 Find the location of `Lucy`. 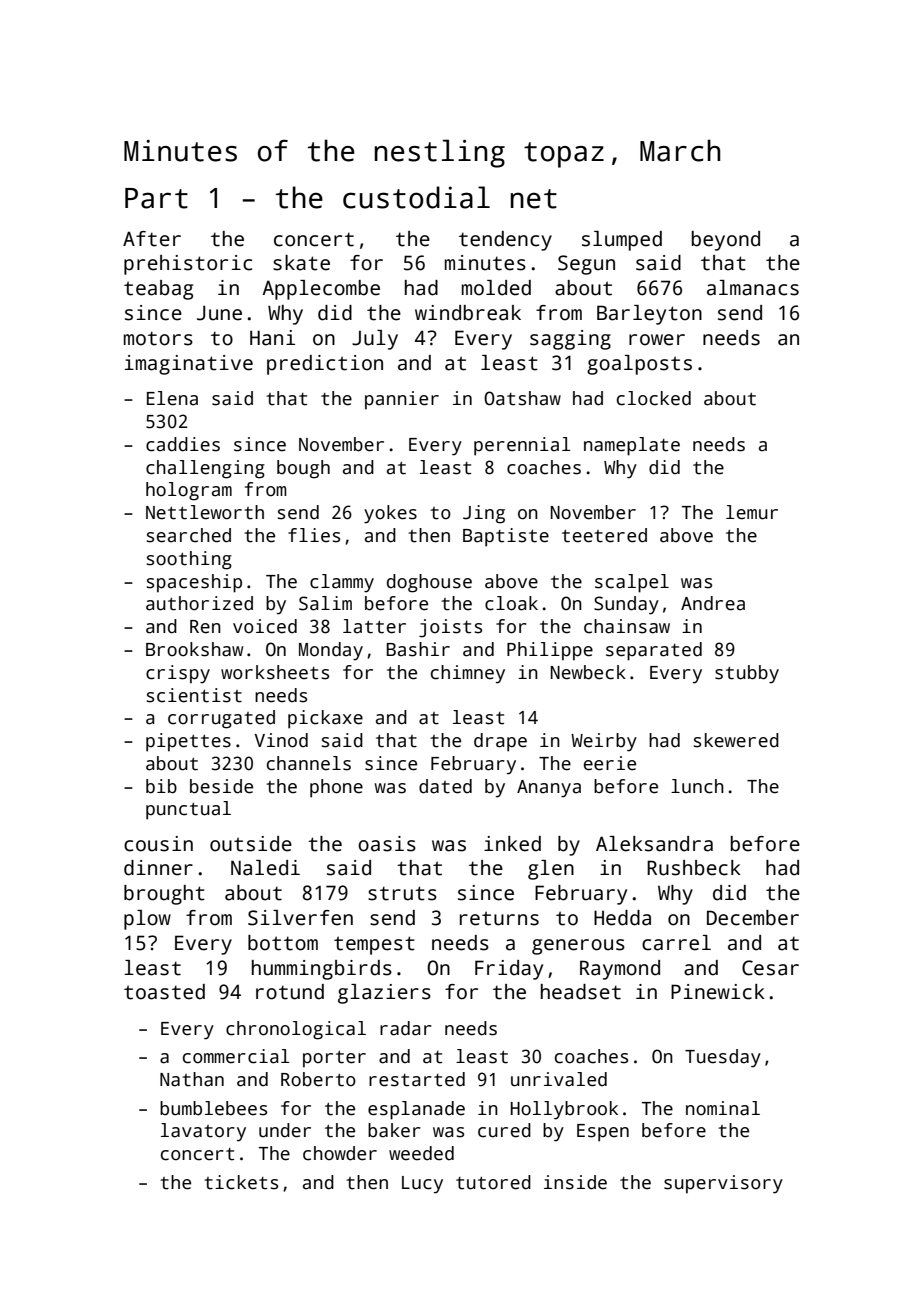

Lucy is located at coordinates (422, 1185).
